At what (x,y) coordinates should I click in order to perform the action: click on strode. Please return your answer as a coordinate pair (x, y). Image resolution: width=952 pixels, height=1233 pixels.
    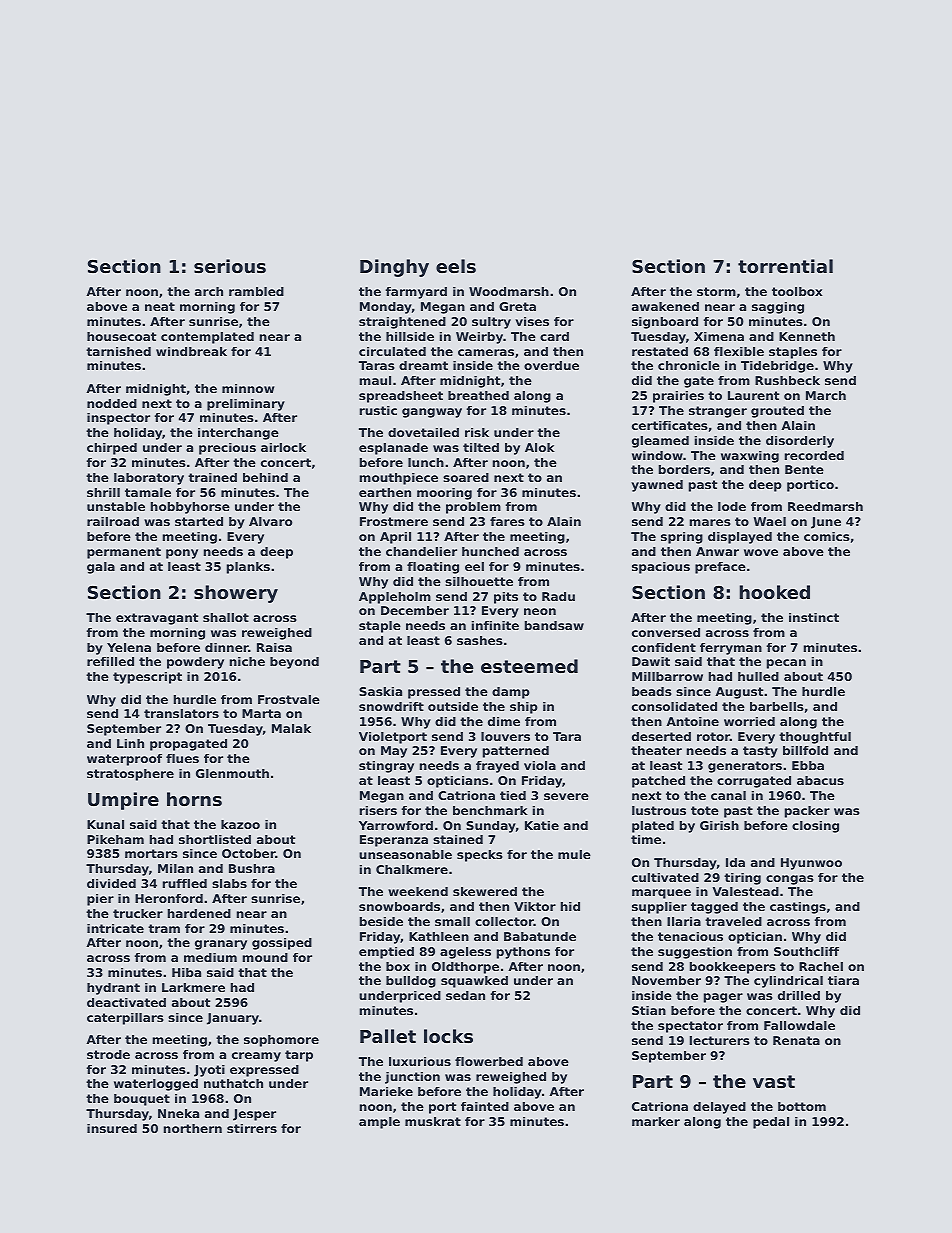
    Looking at the image, I should click on (108, 1054).
